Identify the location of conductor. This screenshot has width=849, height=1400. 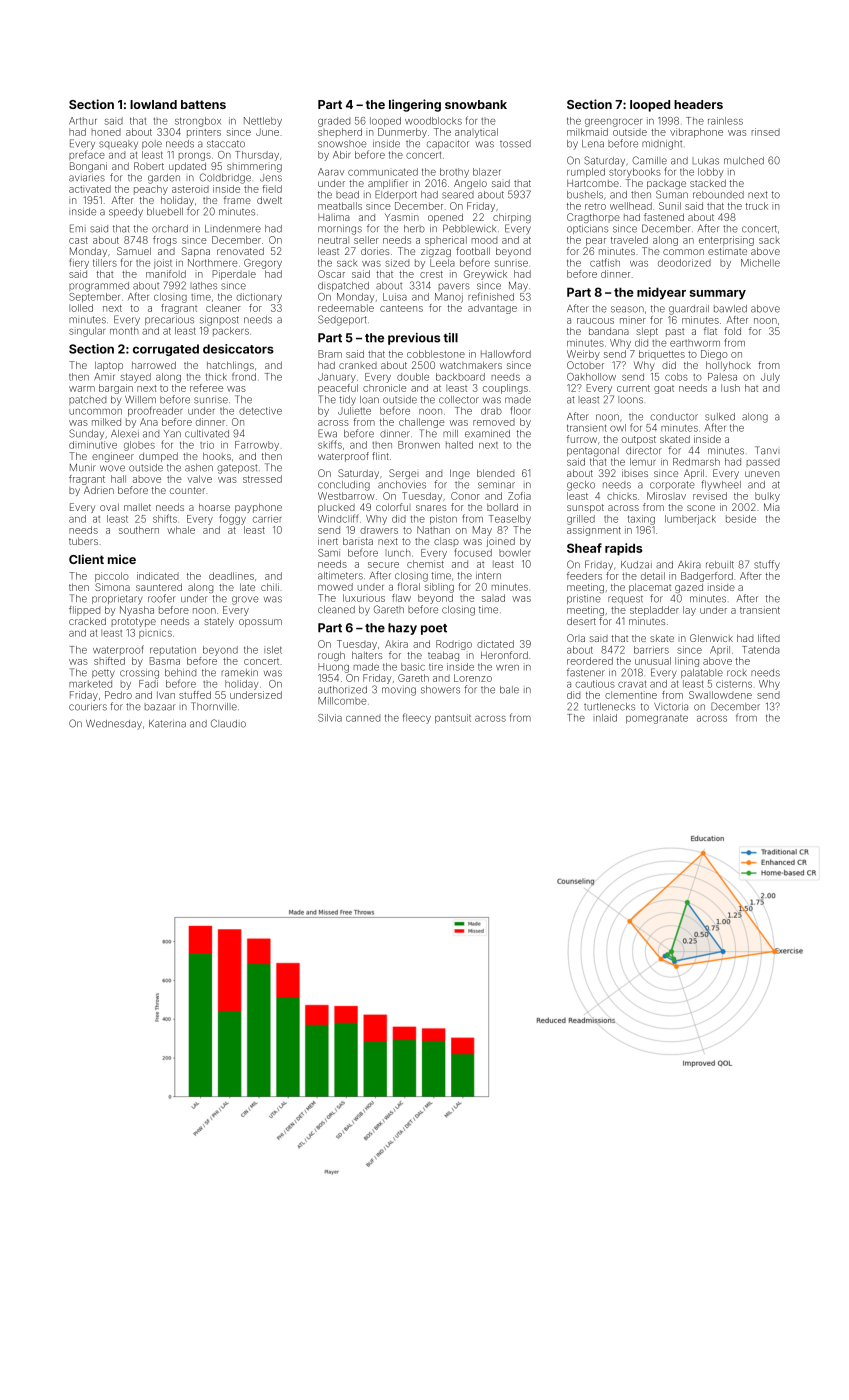
(674, 417).
